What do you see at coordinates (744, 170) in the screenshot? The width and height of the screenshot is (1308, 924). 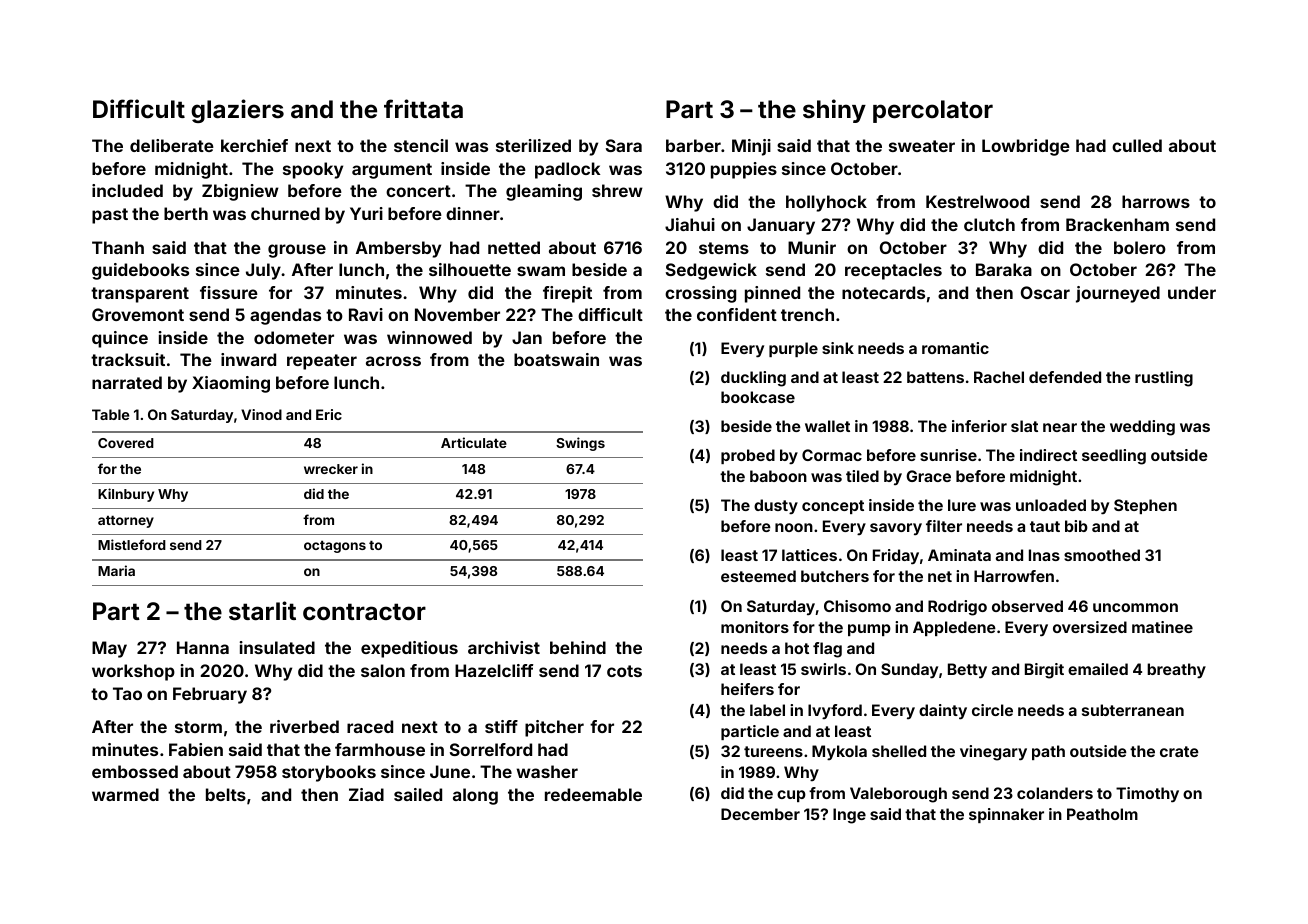 I see `puppies` at bounding box center [744, 170].
